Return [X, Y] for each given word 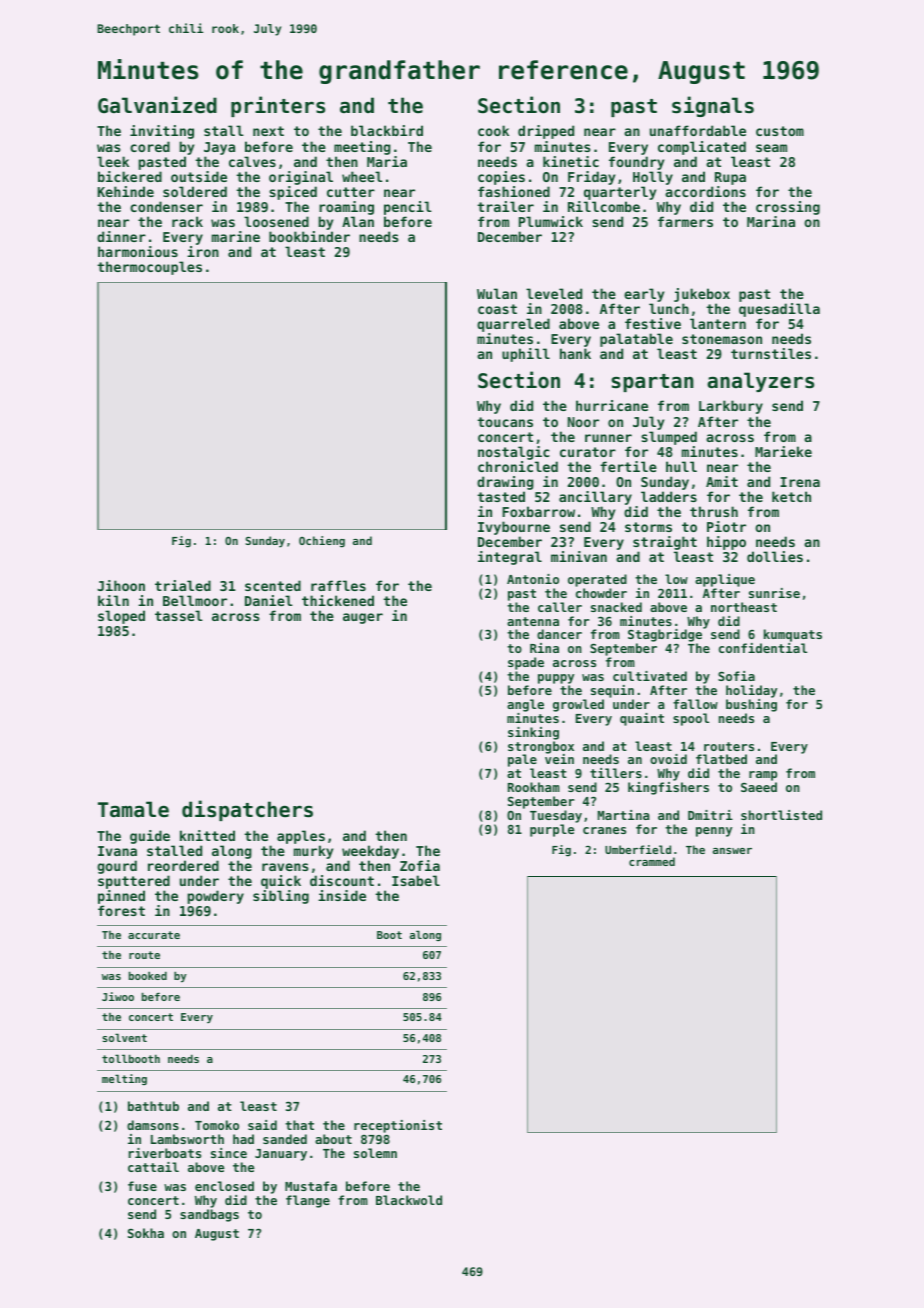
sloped [121, 617]
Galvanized [157, 105]
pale [522, 760]
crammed [652, 861]
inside [342, 895]
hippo [726, 543]
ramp [763, 776]
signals [713, 106]
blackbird [387, 130]
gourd [117, 867]
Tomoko [217, 1125]
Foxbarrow [538, 511]
